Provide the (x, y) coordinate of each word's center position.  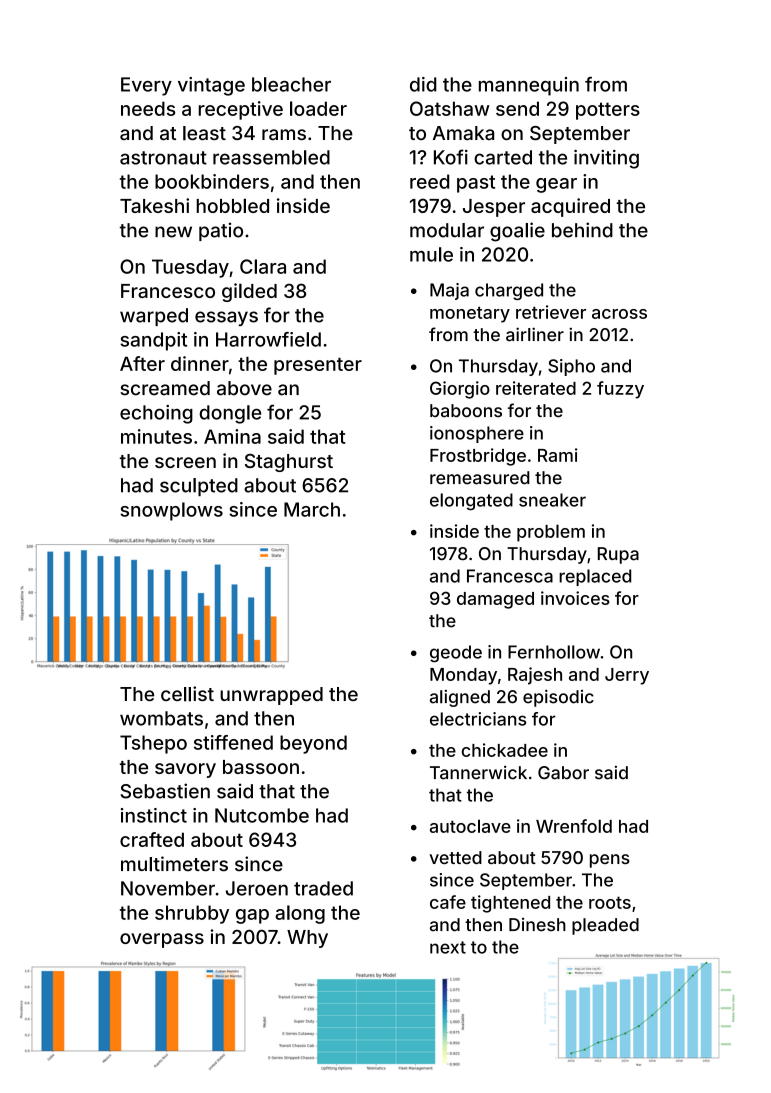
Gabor (563, 773)
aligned (460, 698)
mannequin (529, 86)
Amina (232, 436)
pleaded (605, 926)
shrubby (192, 914)
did (423, 84)
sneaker (552, 500)
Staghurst (289, 463)
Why (307, 939)
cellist (187, 694)
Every (146, 86)
